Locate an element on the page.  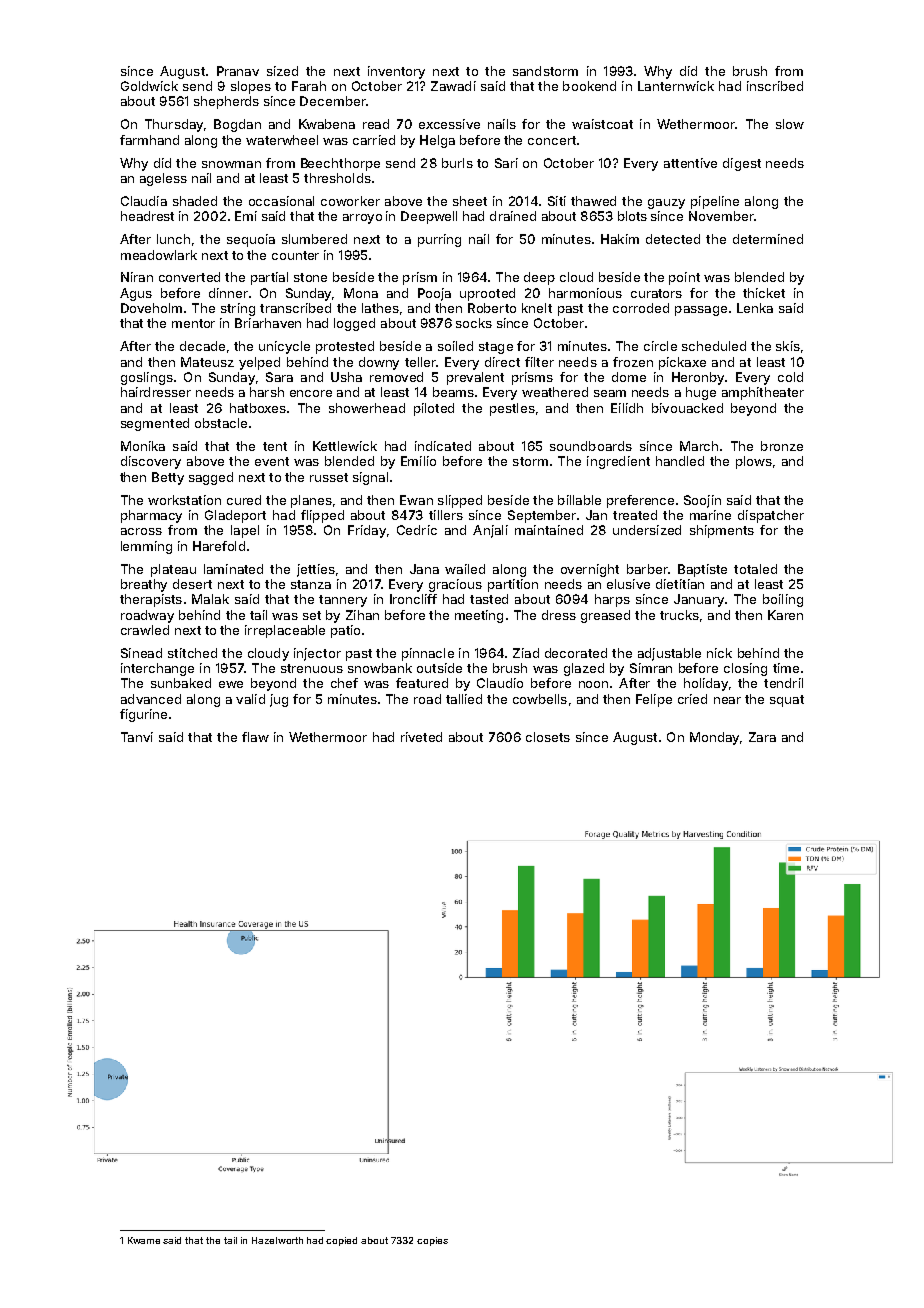
filter is located at coordinates (539, 362).
